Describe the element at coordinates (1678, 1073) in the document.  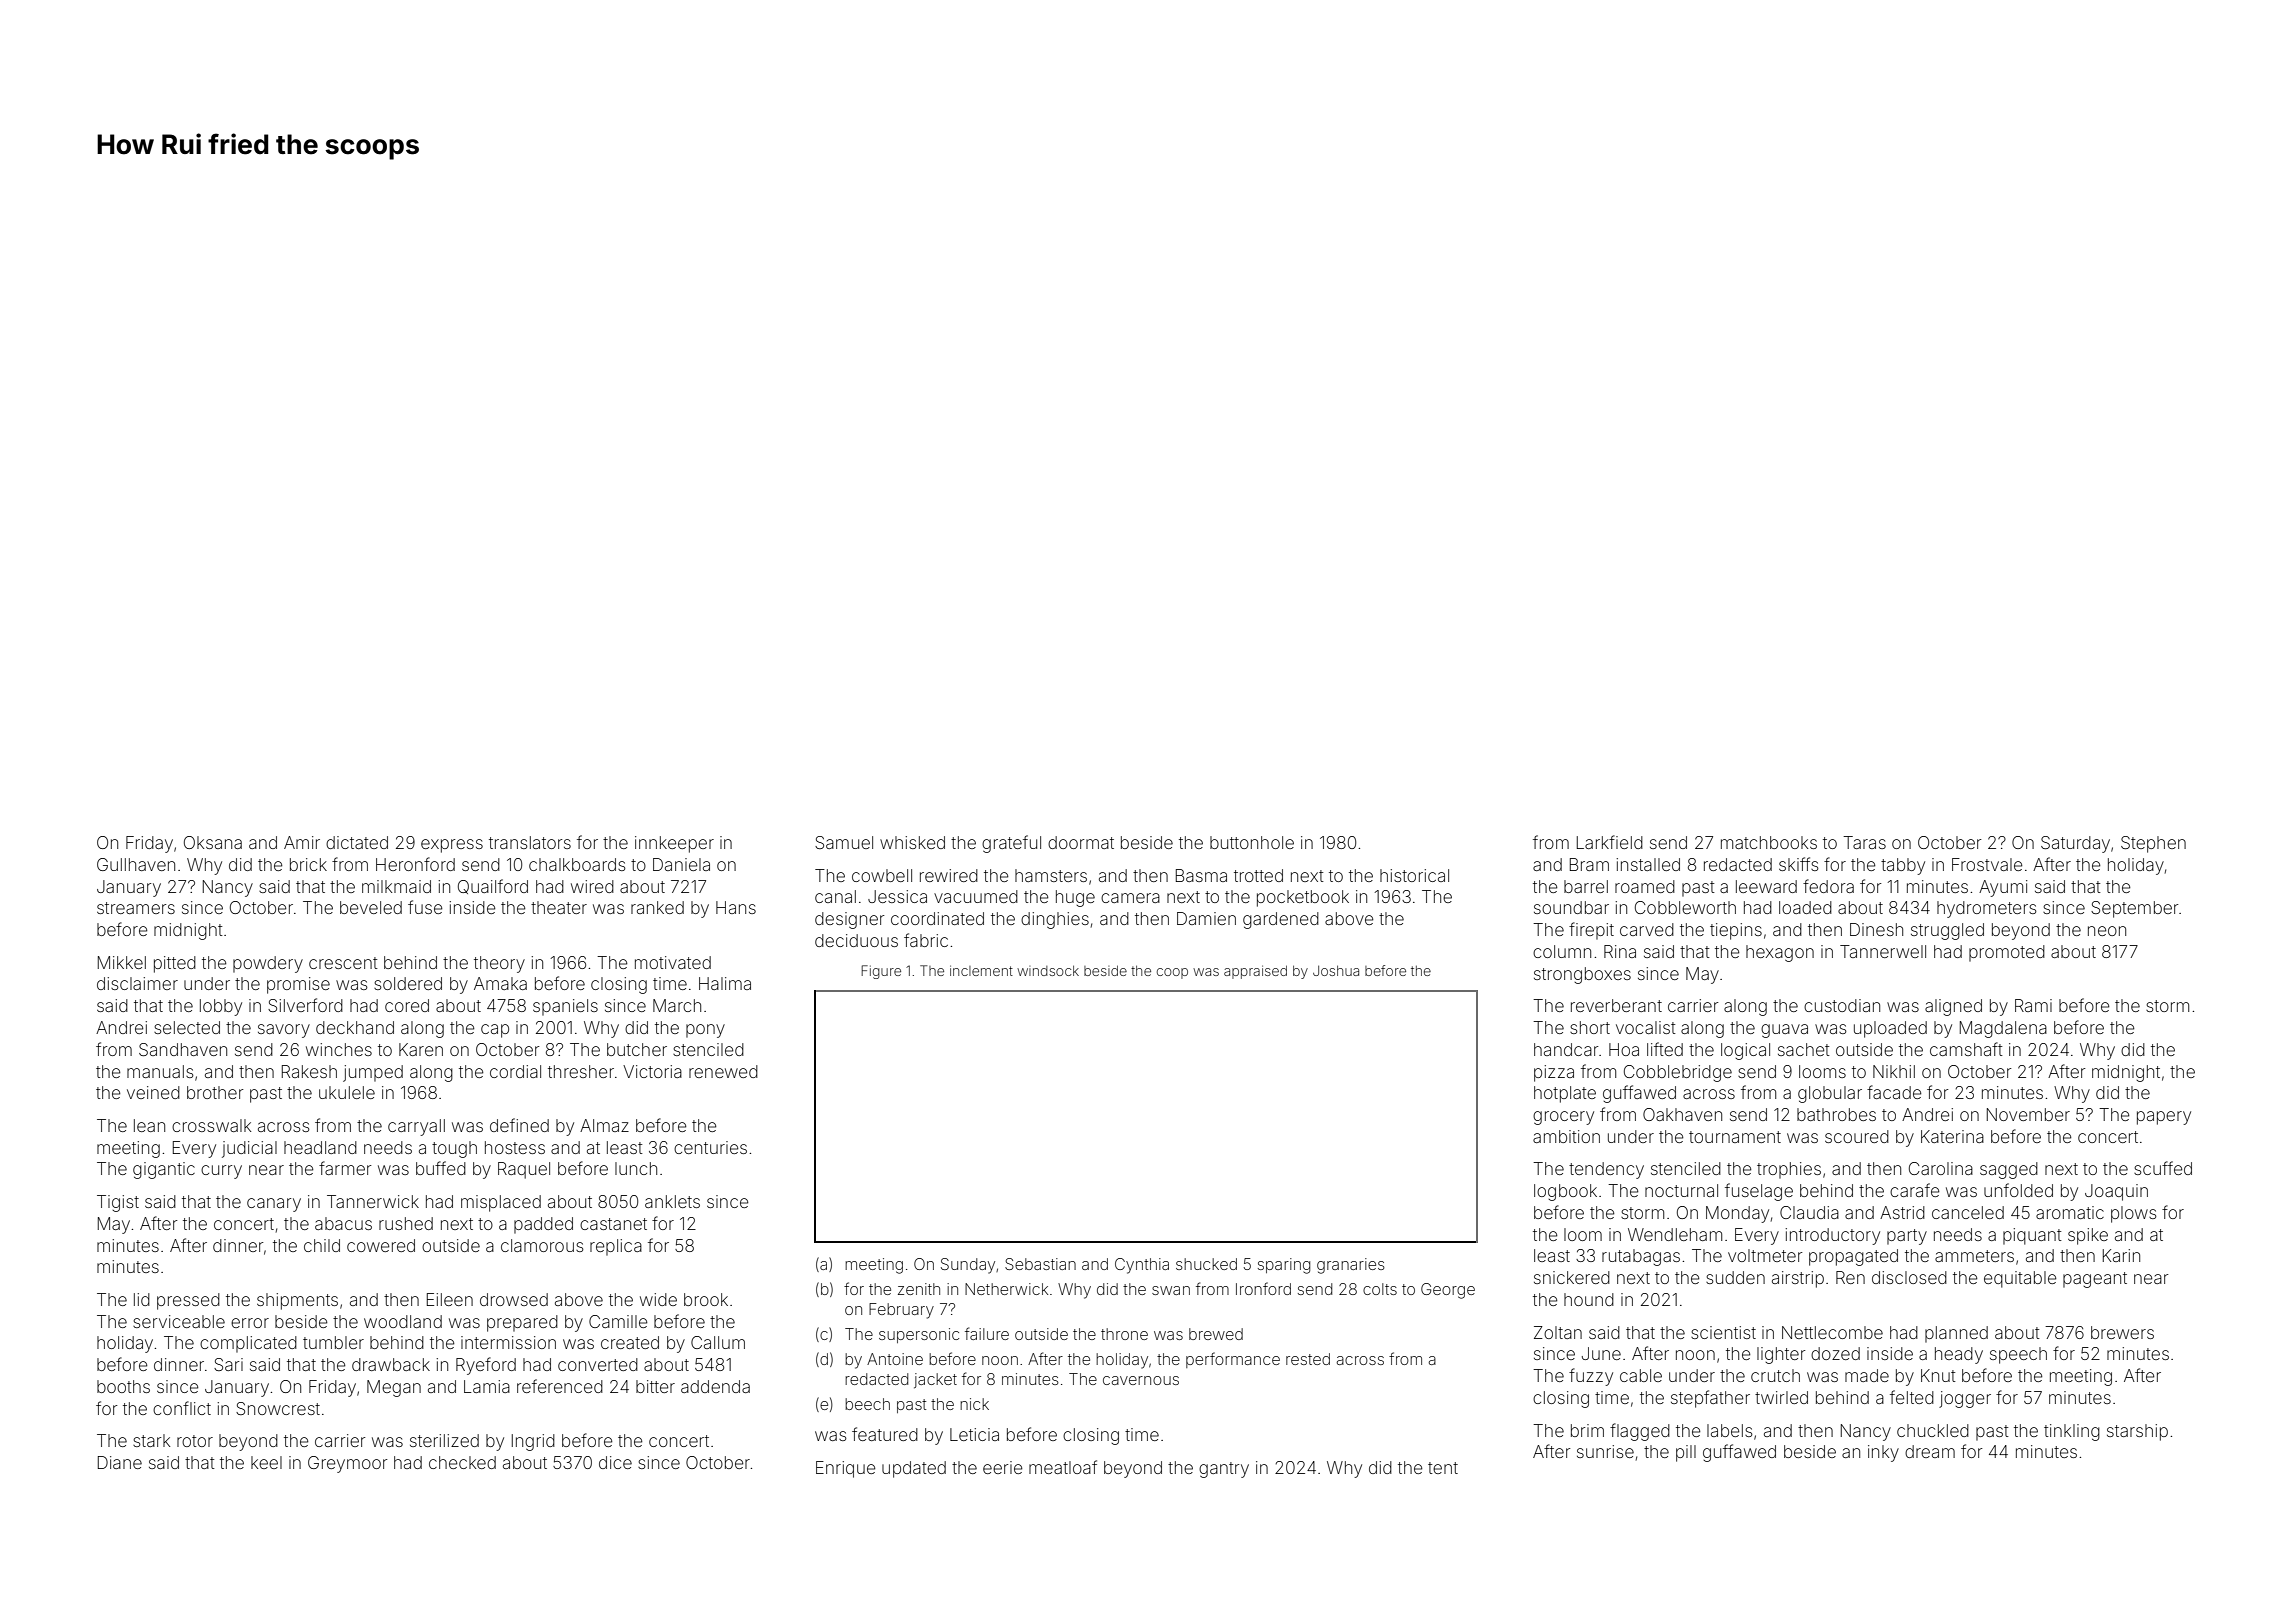
I see `Cobblebridge` at that location.
